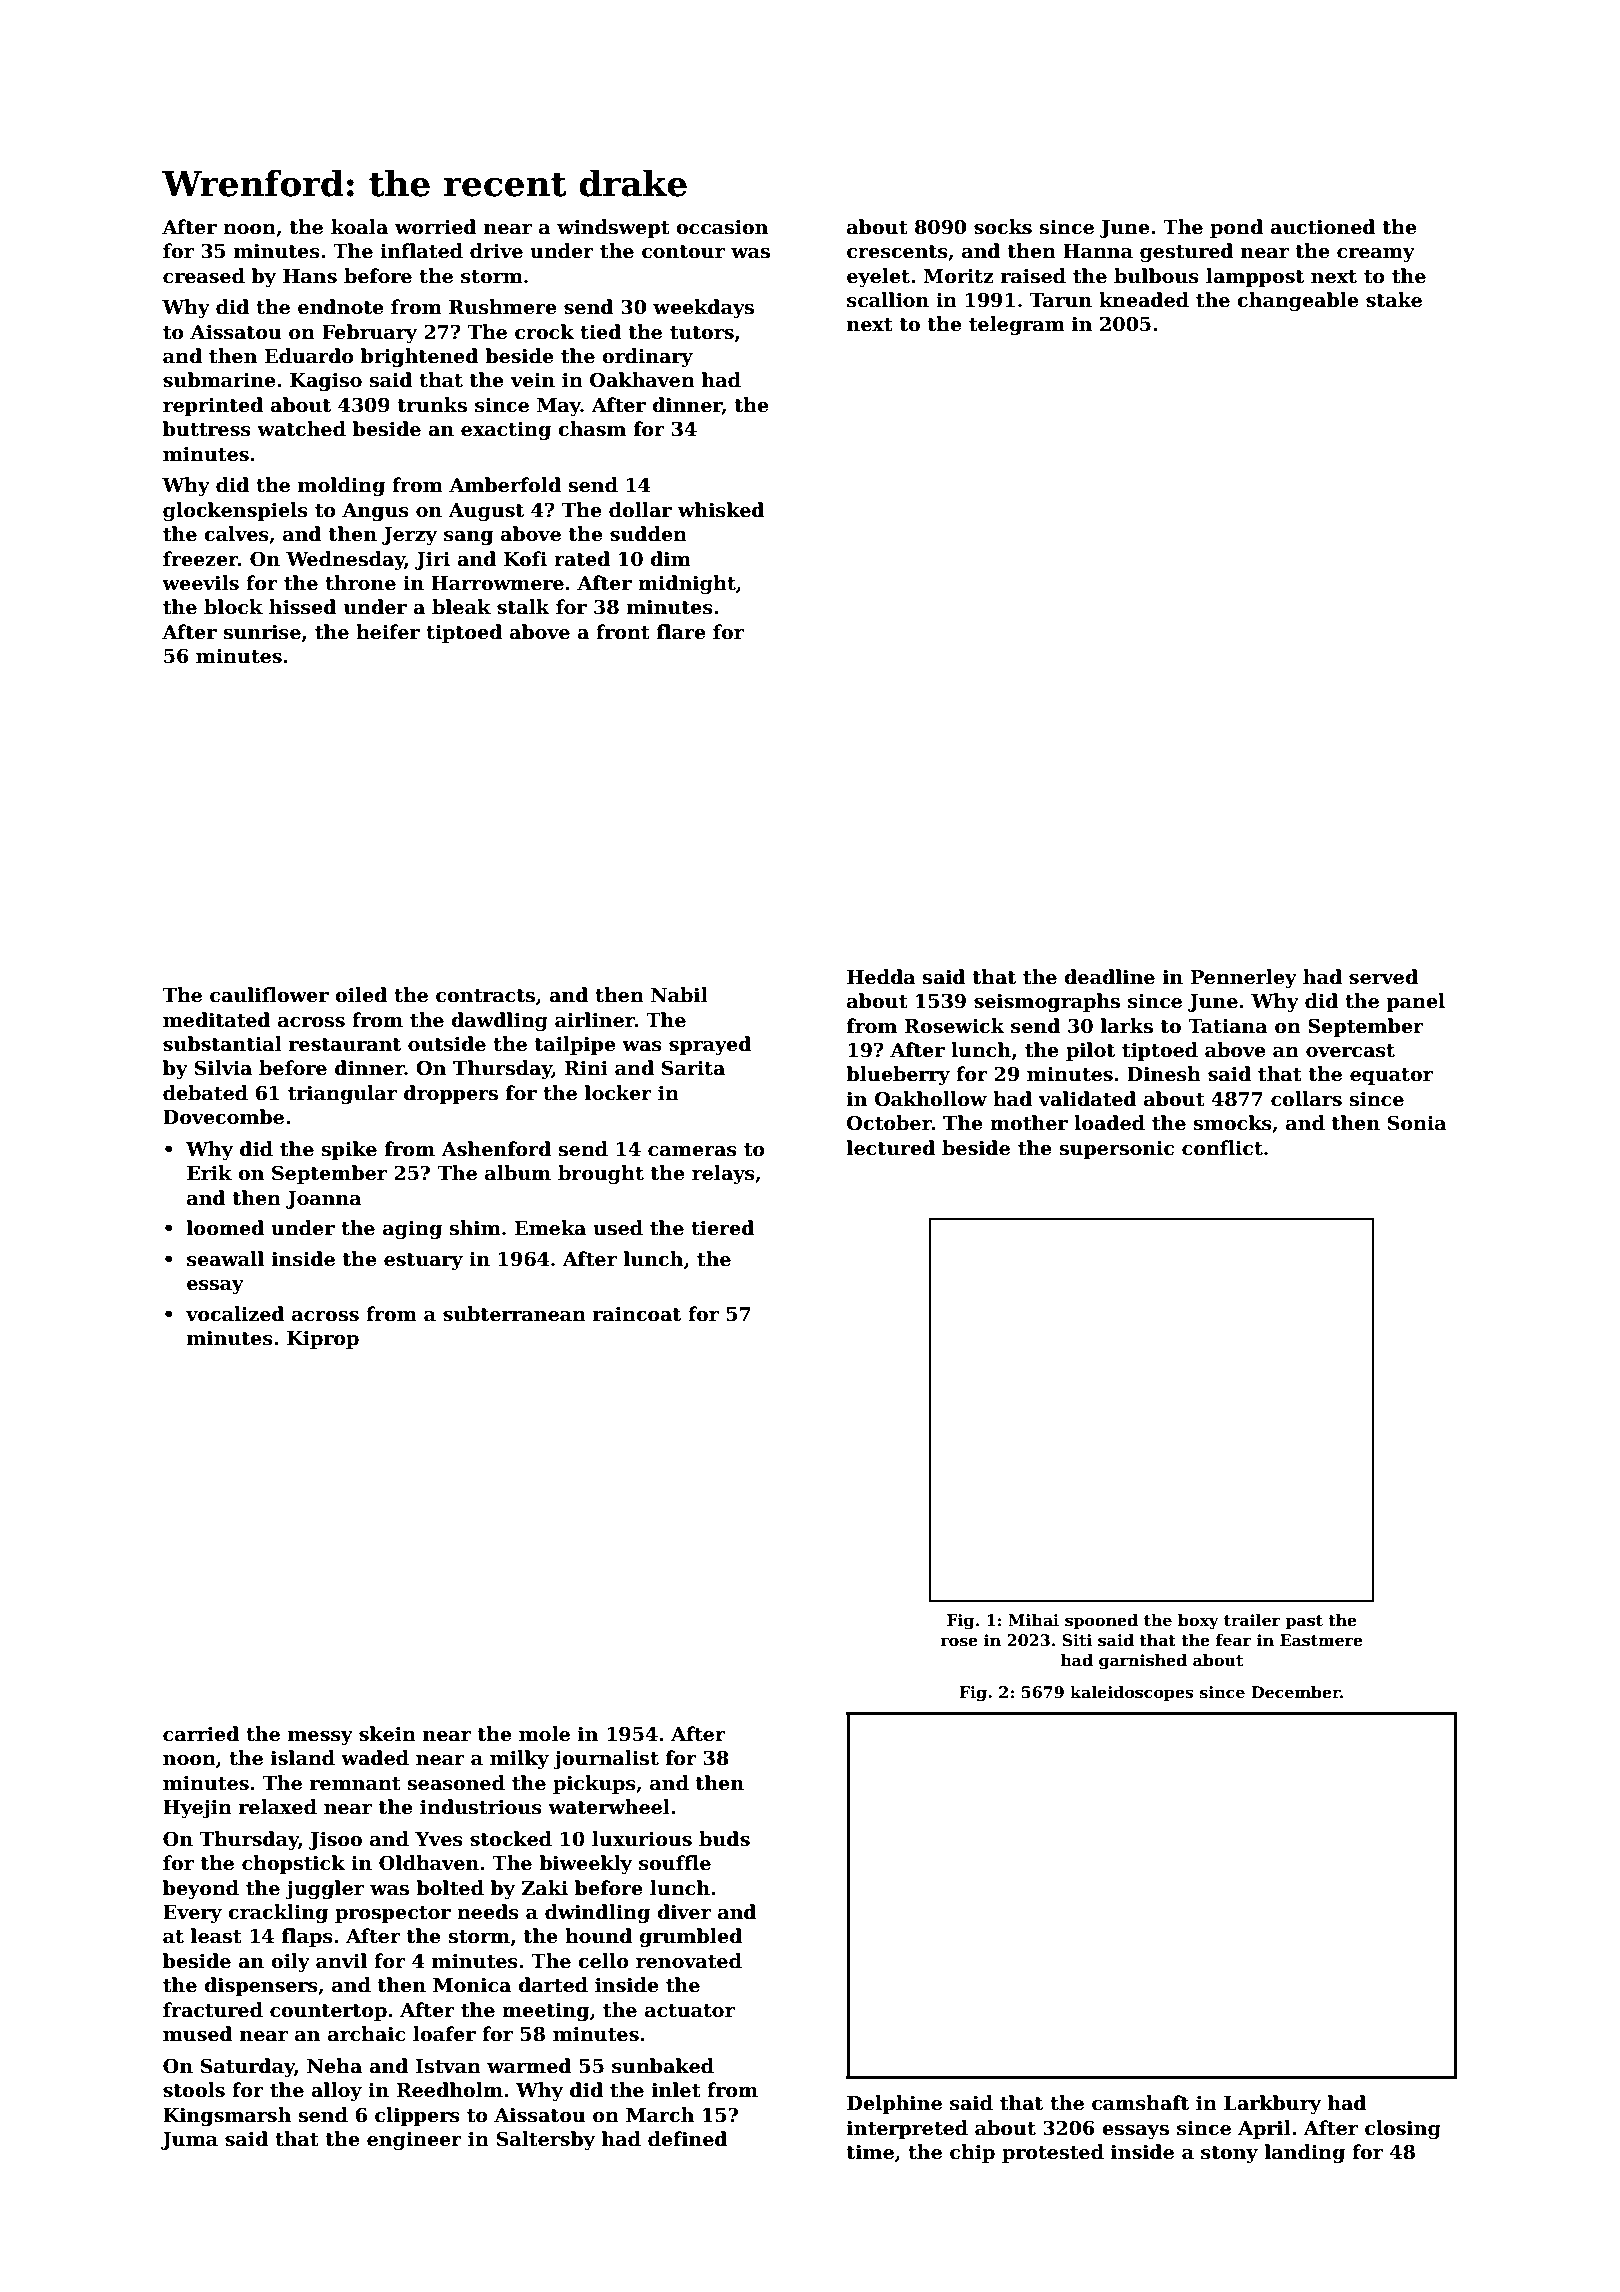 This document has height=2292, width=1620. Describe the element at coordinates (1298, 301) in the document. I see `changeable` at that location.
